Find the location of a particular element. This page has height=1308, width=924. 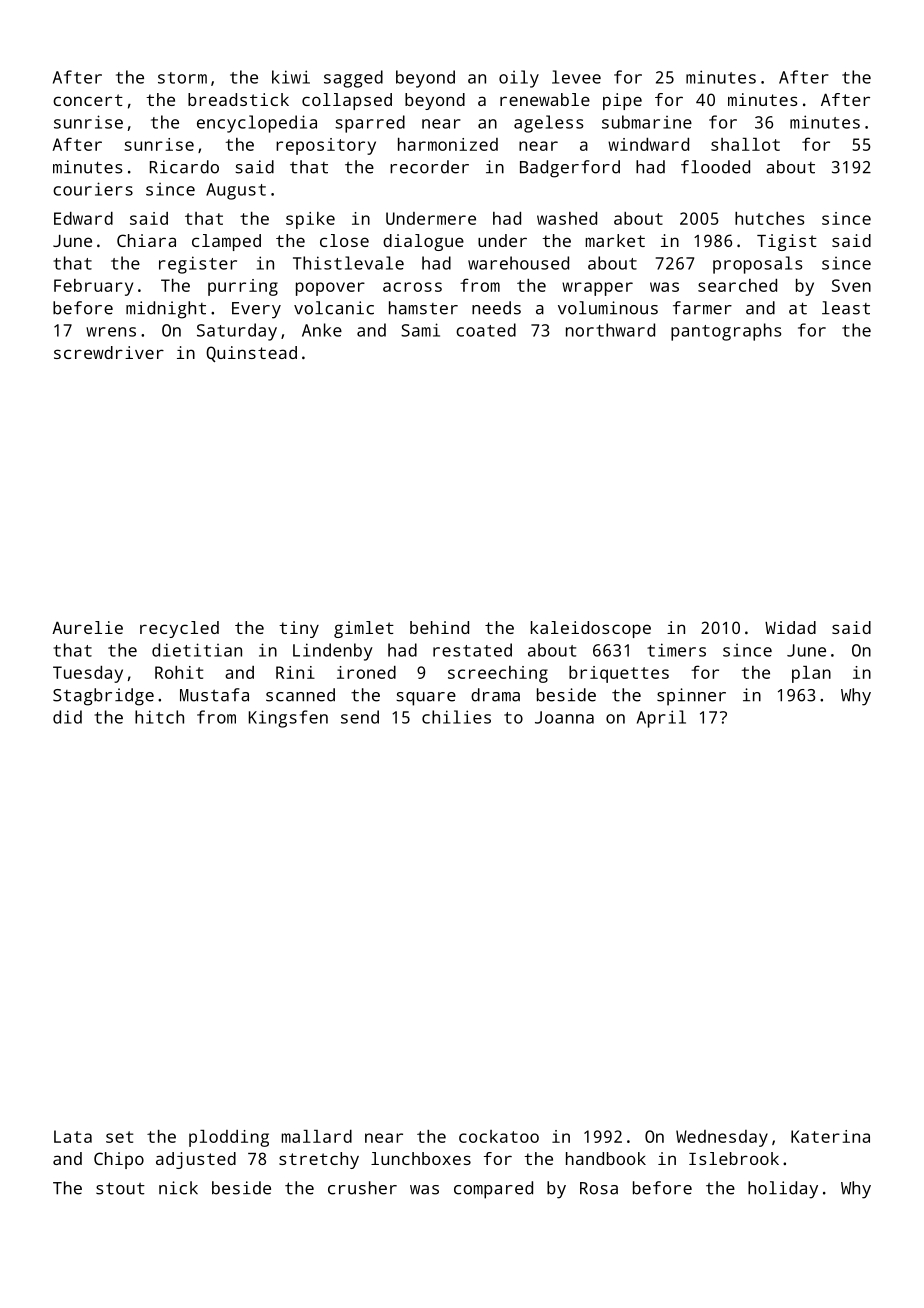

crusher is located at coordinates (362, 1188).
